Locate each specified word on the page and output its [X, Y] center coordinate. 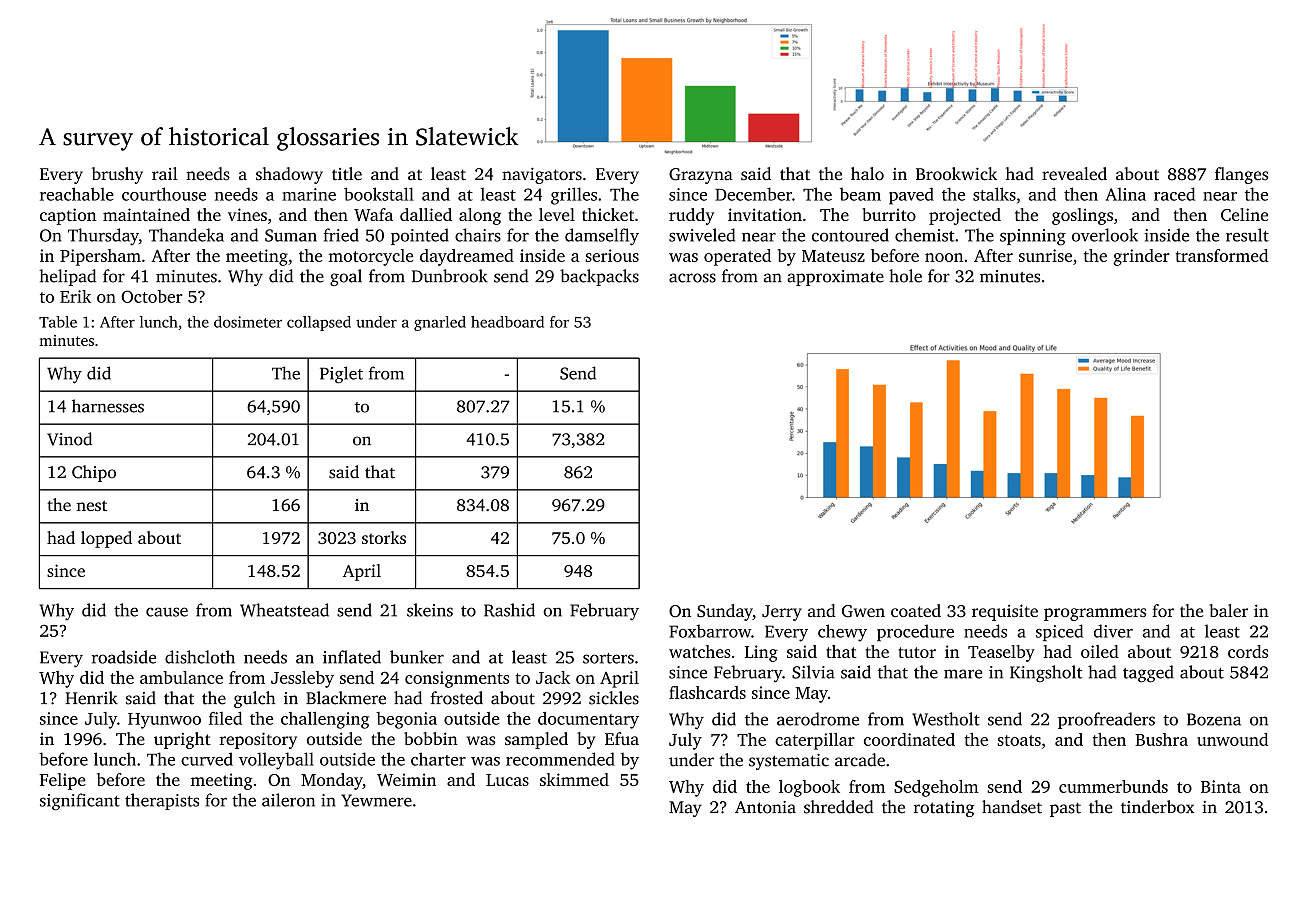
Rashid [509, 610]
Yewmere [376, 800]
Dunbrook [450, 276]
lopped [106, 539]
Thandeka [186, 235]
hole [905, 276]
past [1065, 810]
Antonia [765, 807]
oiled [1100, 651]
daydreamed [467, 257]
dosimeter [248, 322]
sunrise [1045, 255]
